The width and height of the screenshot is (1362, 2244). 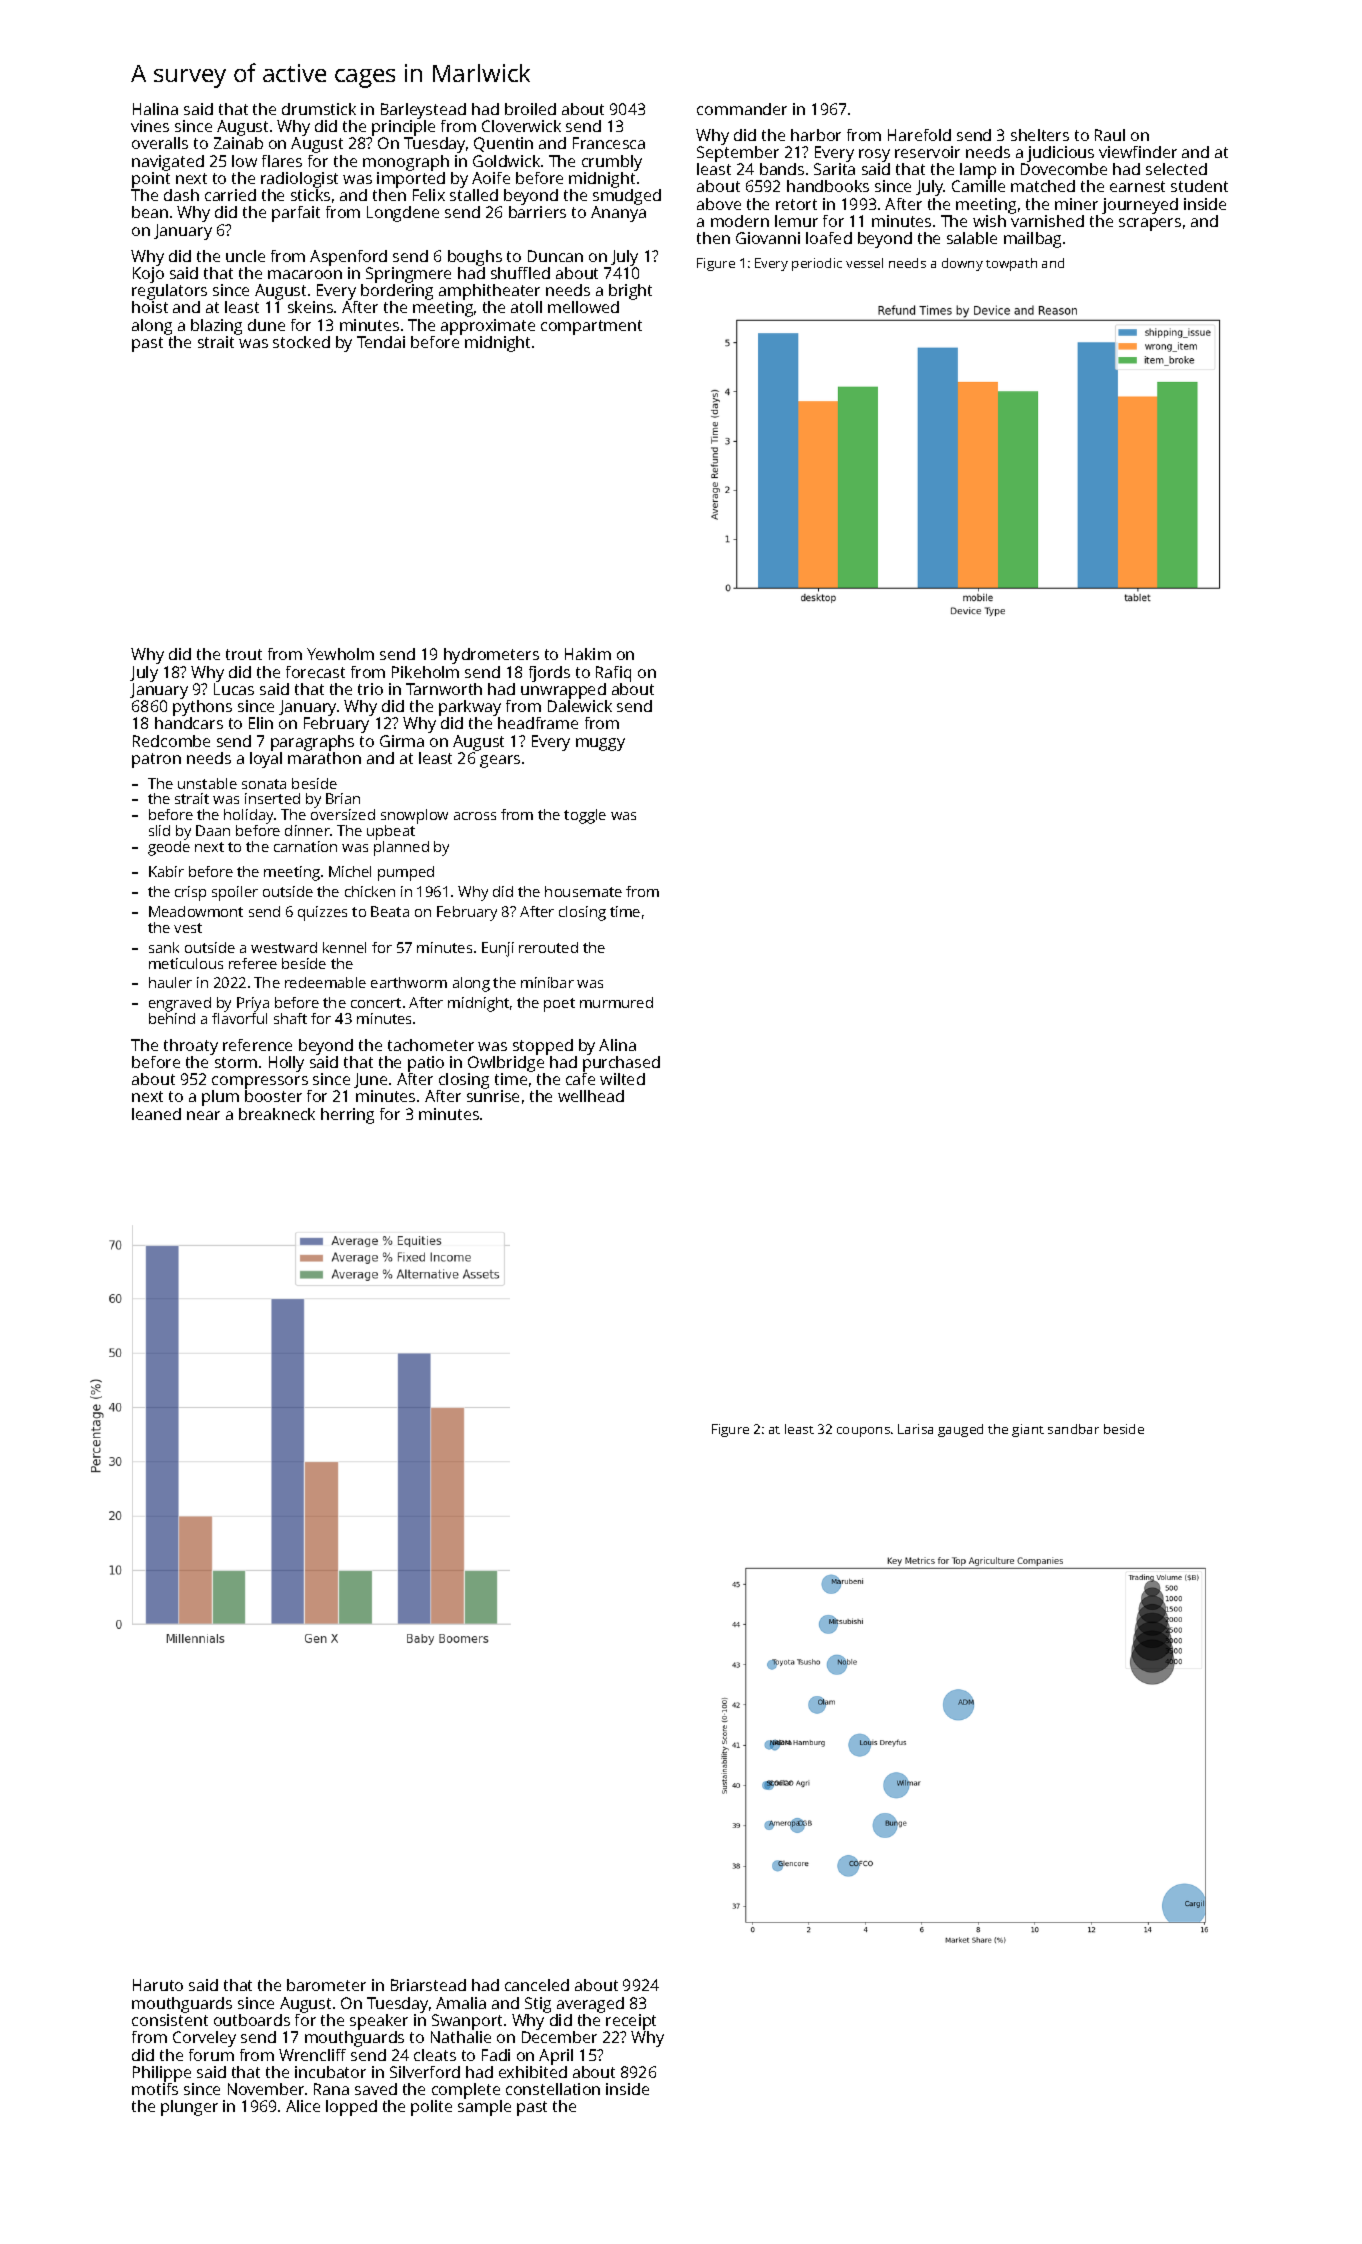 What do you see at coordinates (1110, 135) in the screenshot?
I see `Raul` at bounding box center [1110, 135].
